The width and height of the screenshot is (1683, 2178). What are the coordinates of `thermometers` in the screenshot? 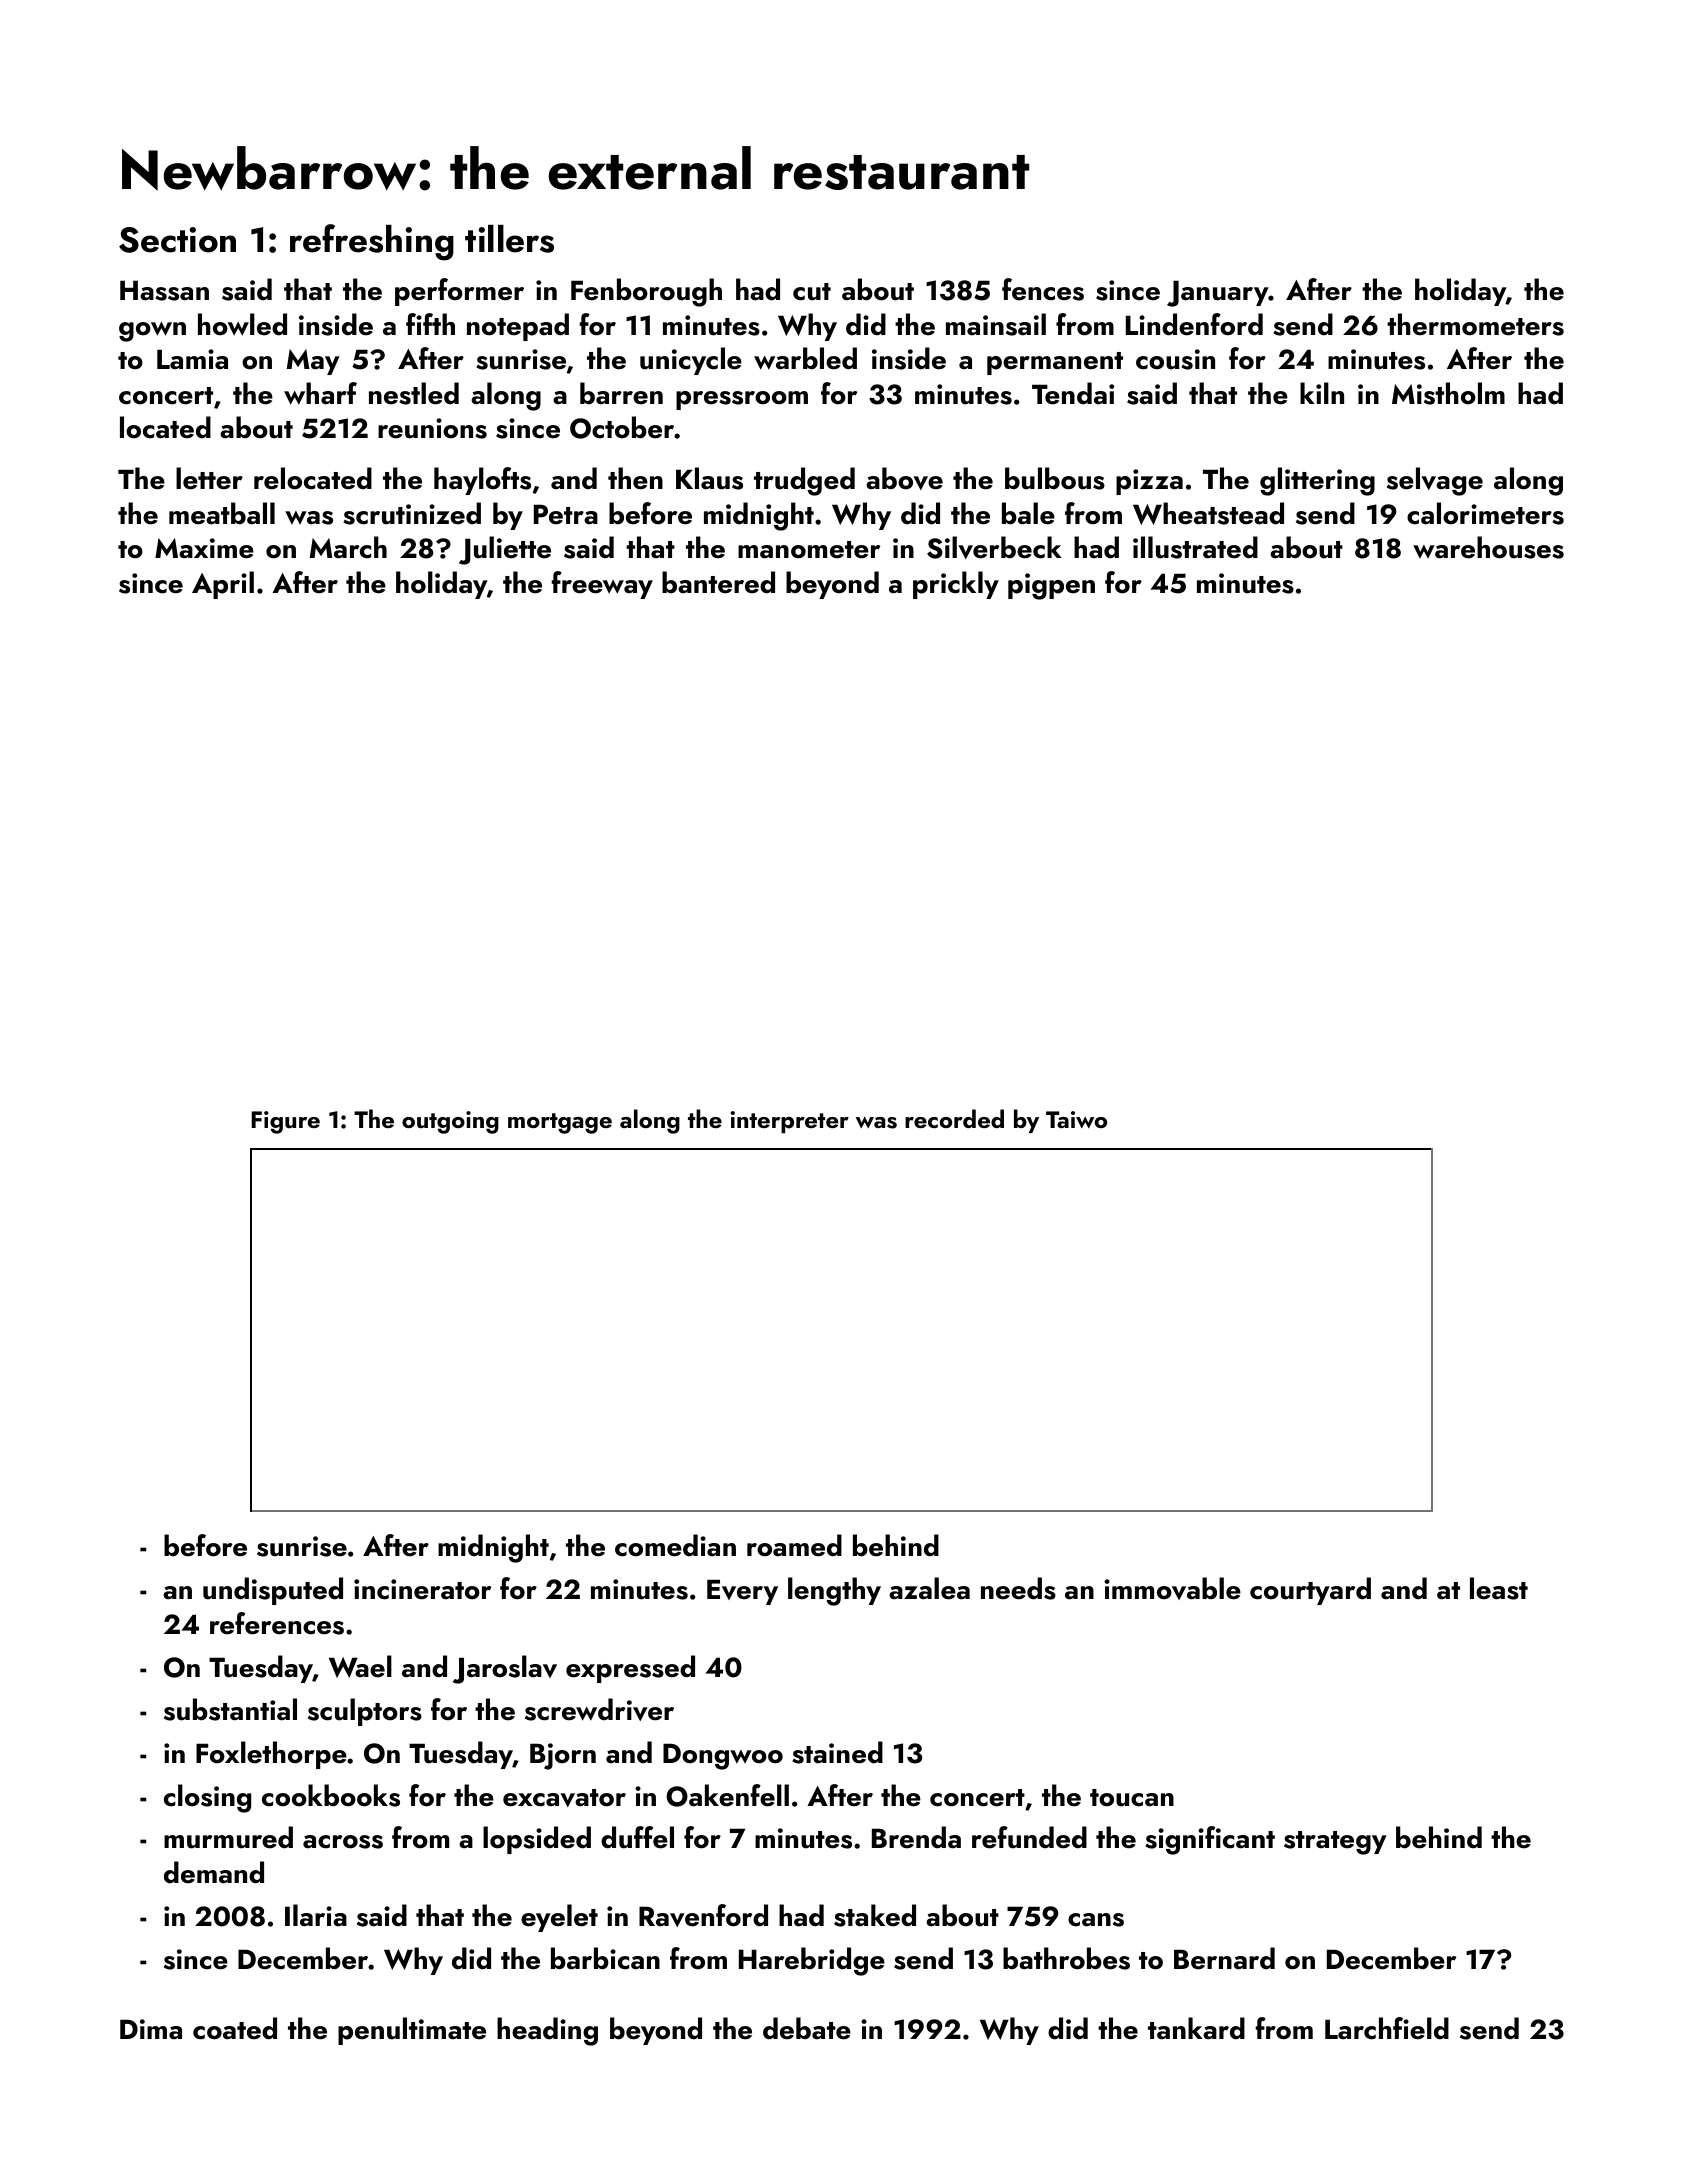 It's located at (1475, 324).
